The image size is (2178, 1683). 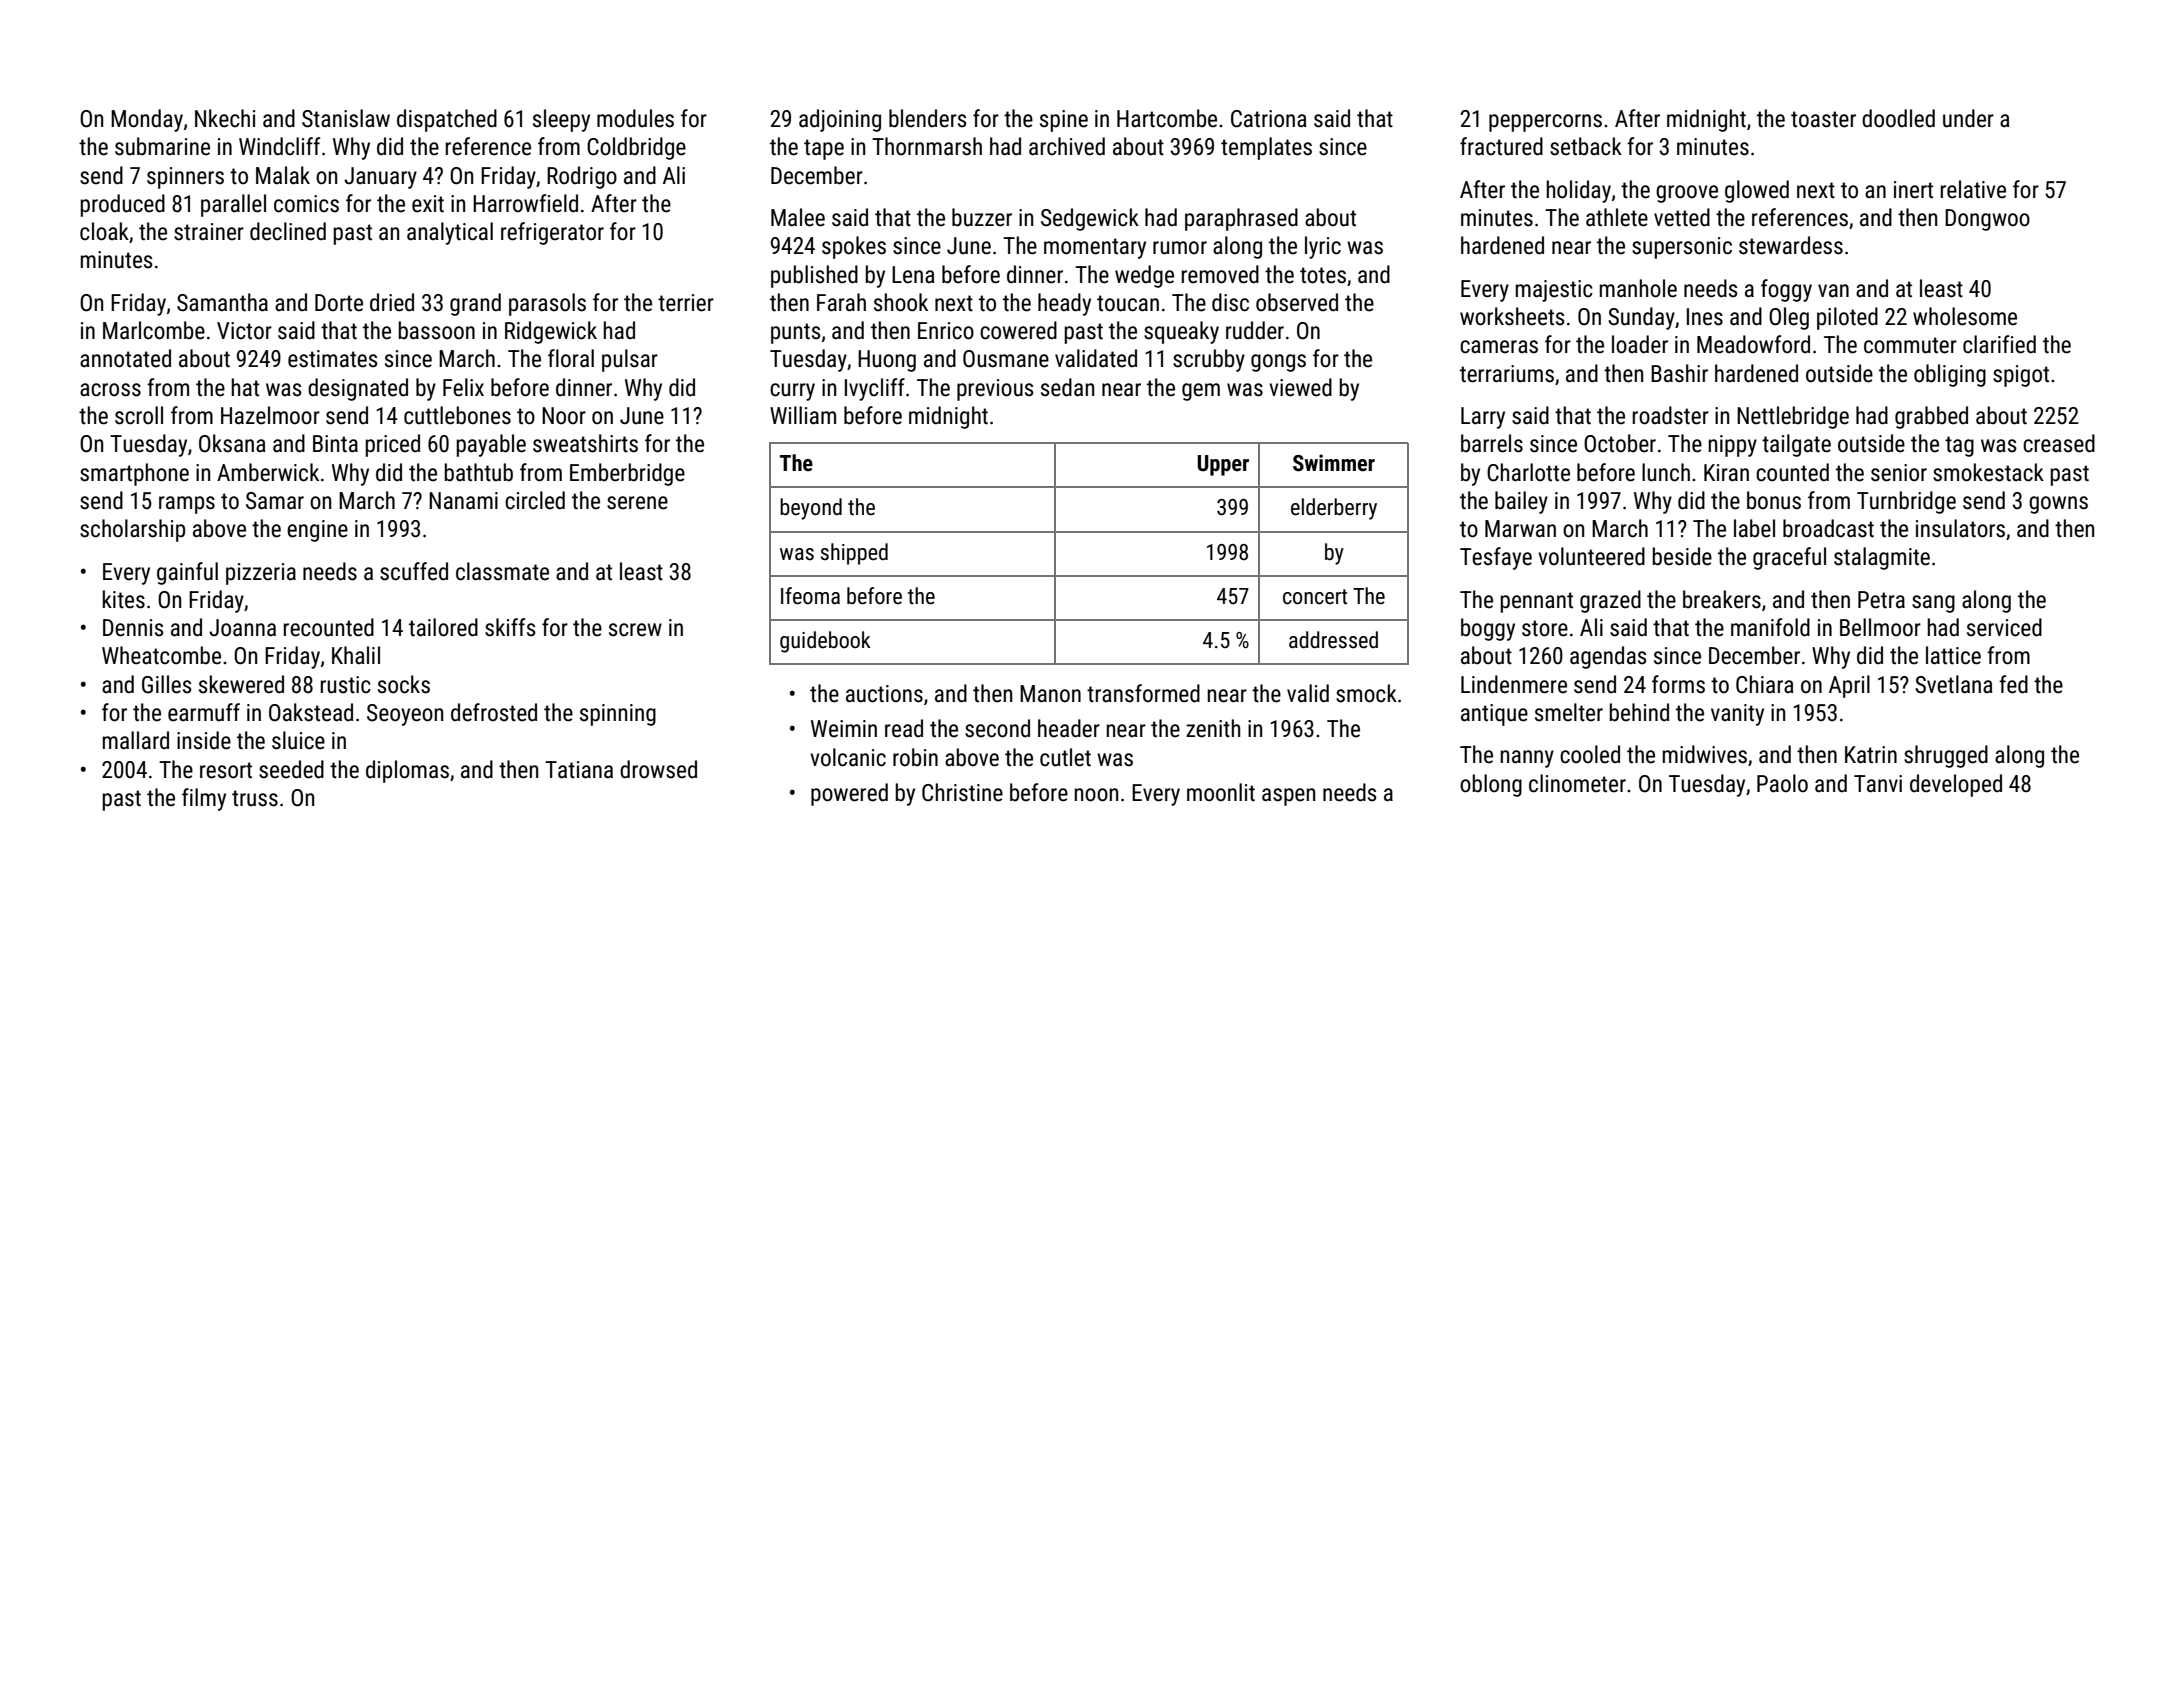 I want to click on concert, so click(x=1315, y=597).
